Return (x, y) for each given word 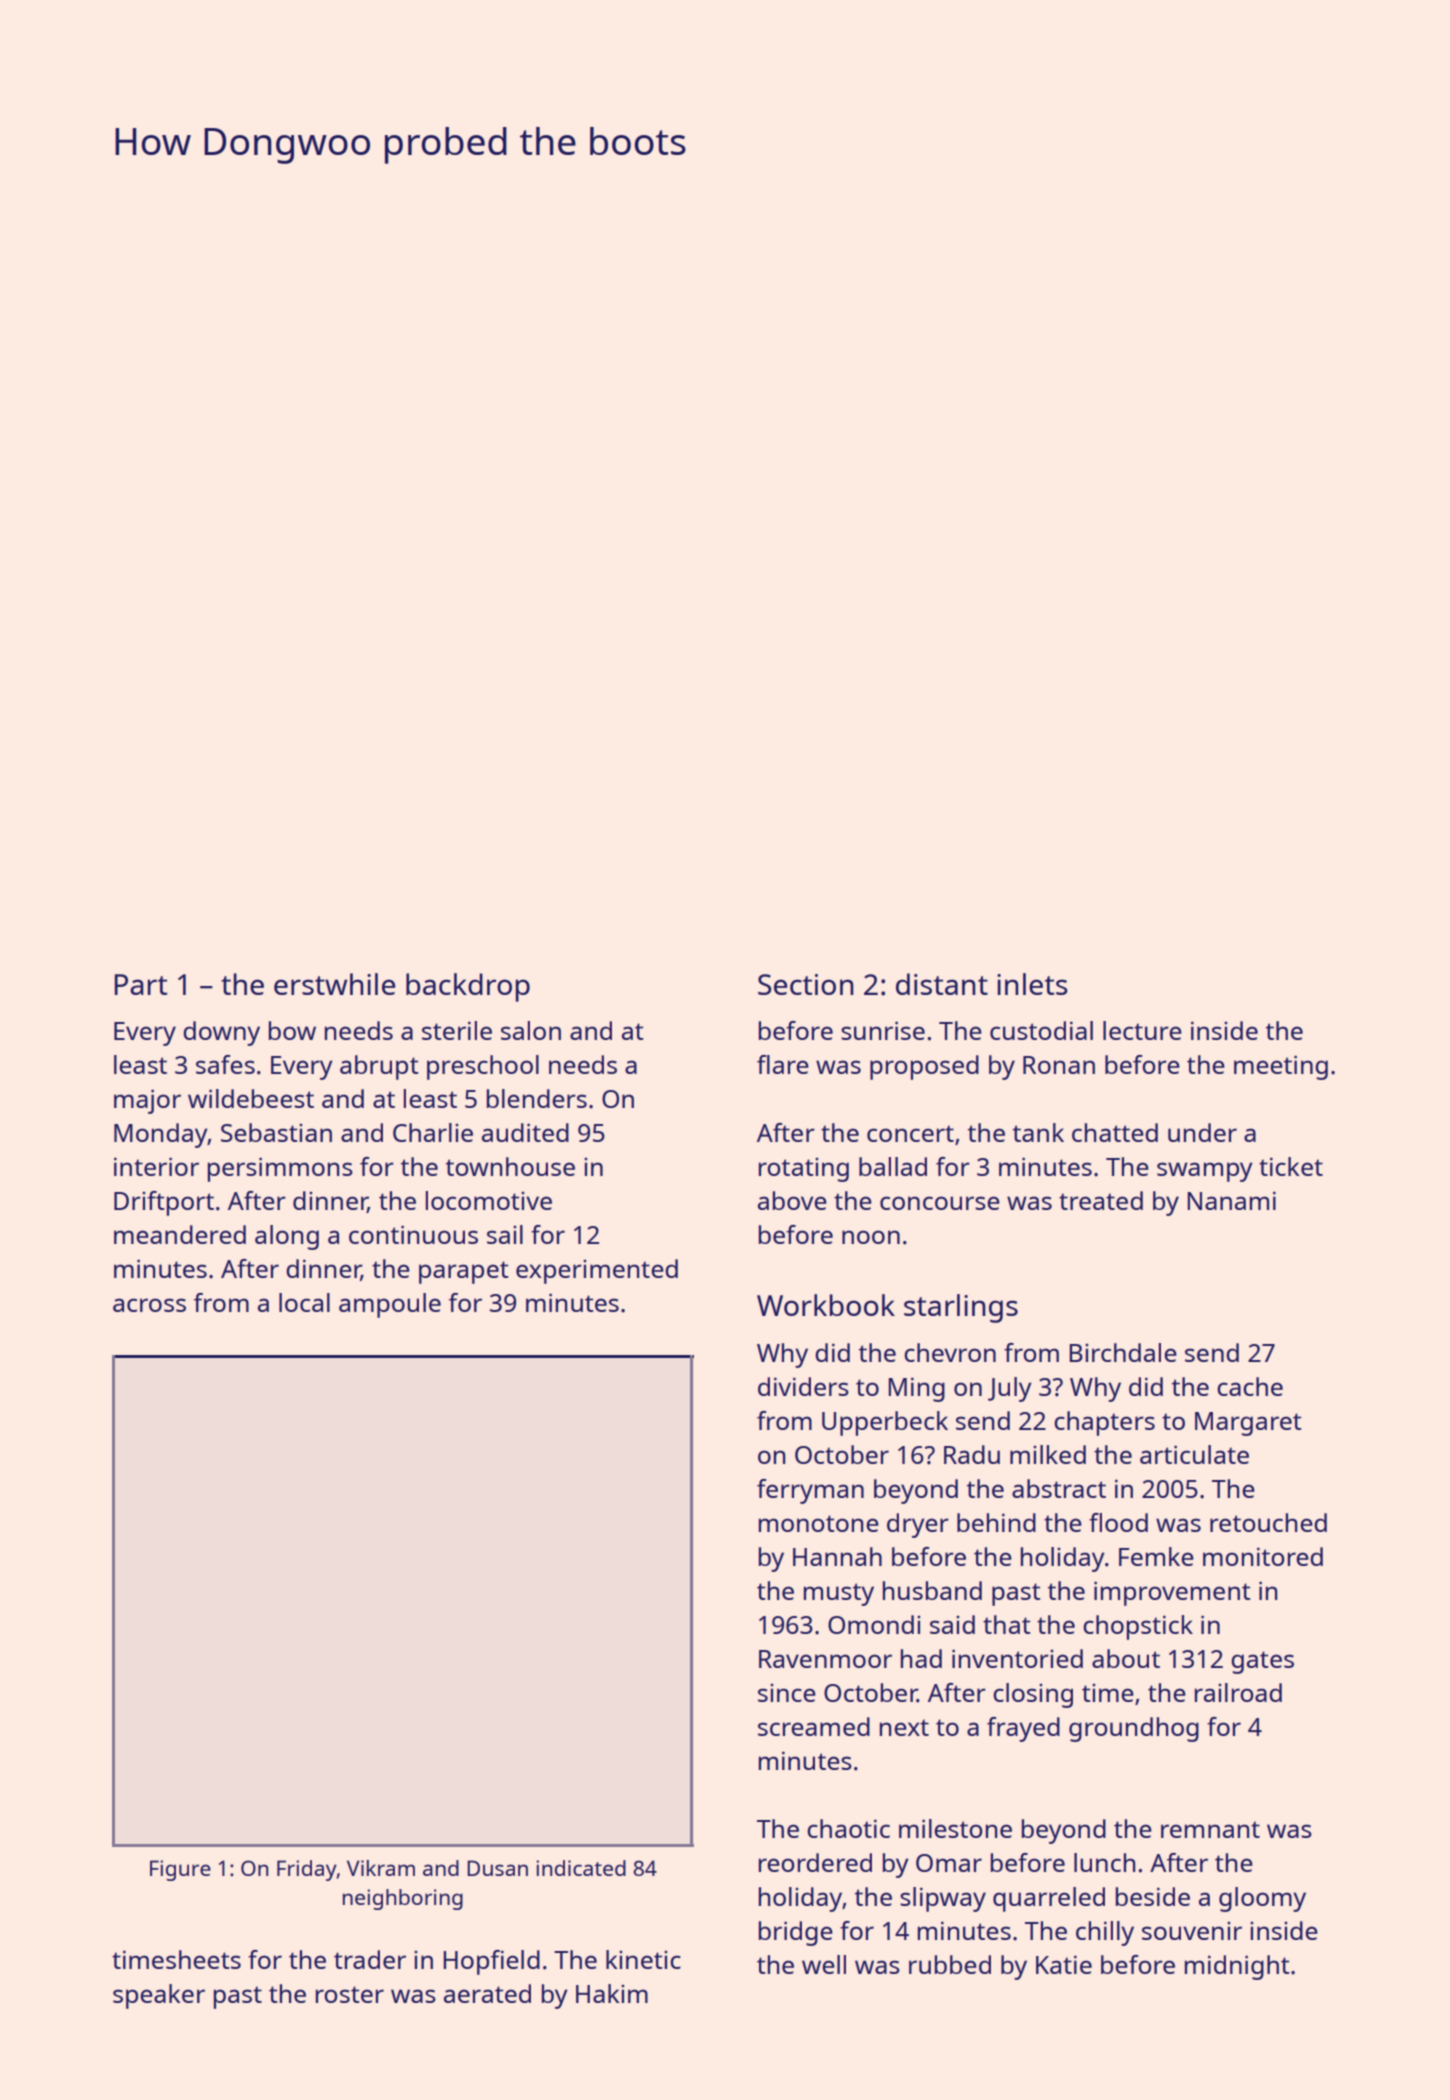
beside (1153, 1896)
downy (222, 1033)
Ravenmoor (825, 1659)
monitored (1263, 1556)
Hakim (612, 1993)
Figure (180, 1870)
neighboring (403, 1899)
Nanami (1232, 1200)
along (287, 1237)
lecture (1142, 1030)
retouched (1268, 1522)
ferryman (810, 1491)
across (149, 1305)
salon (531, 1030)
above (792, 1200)
